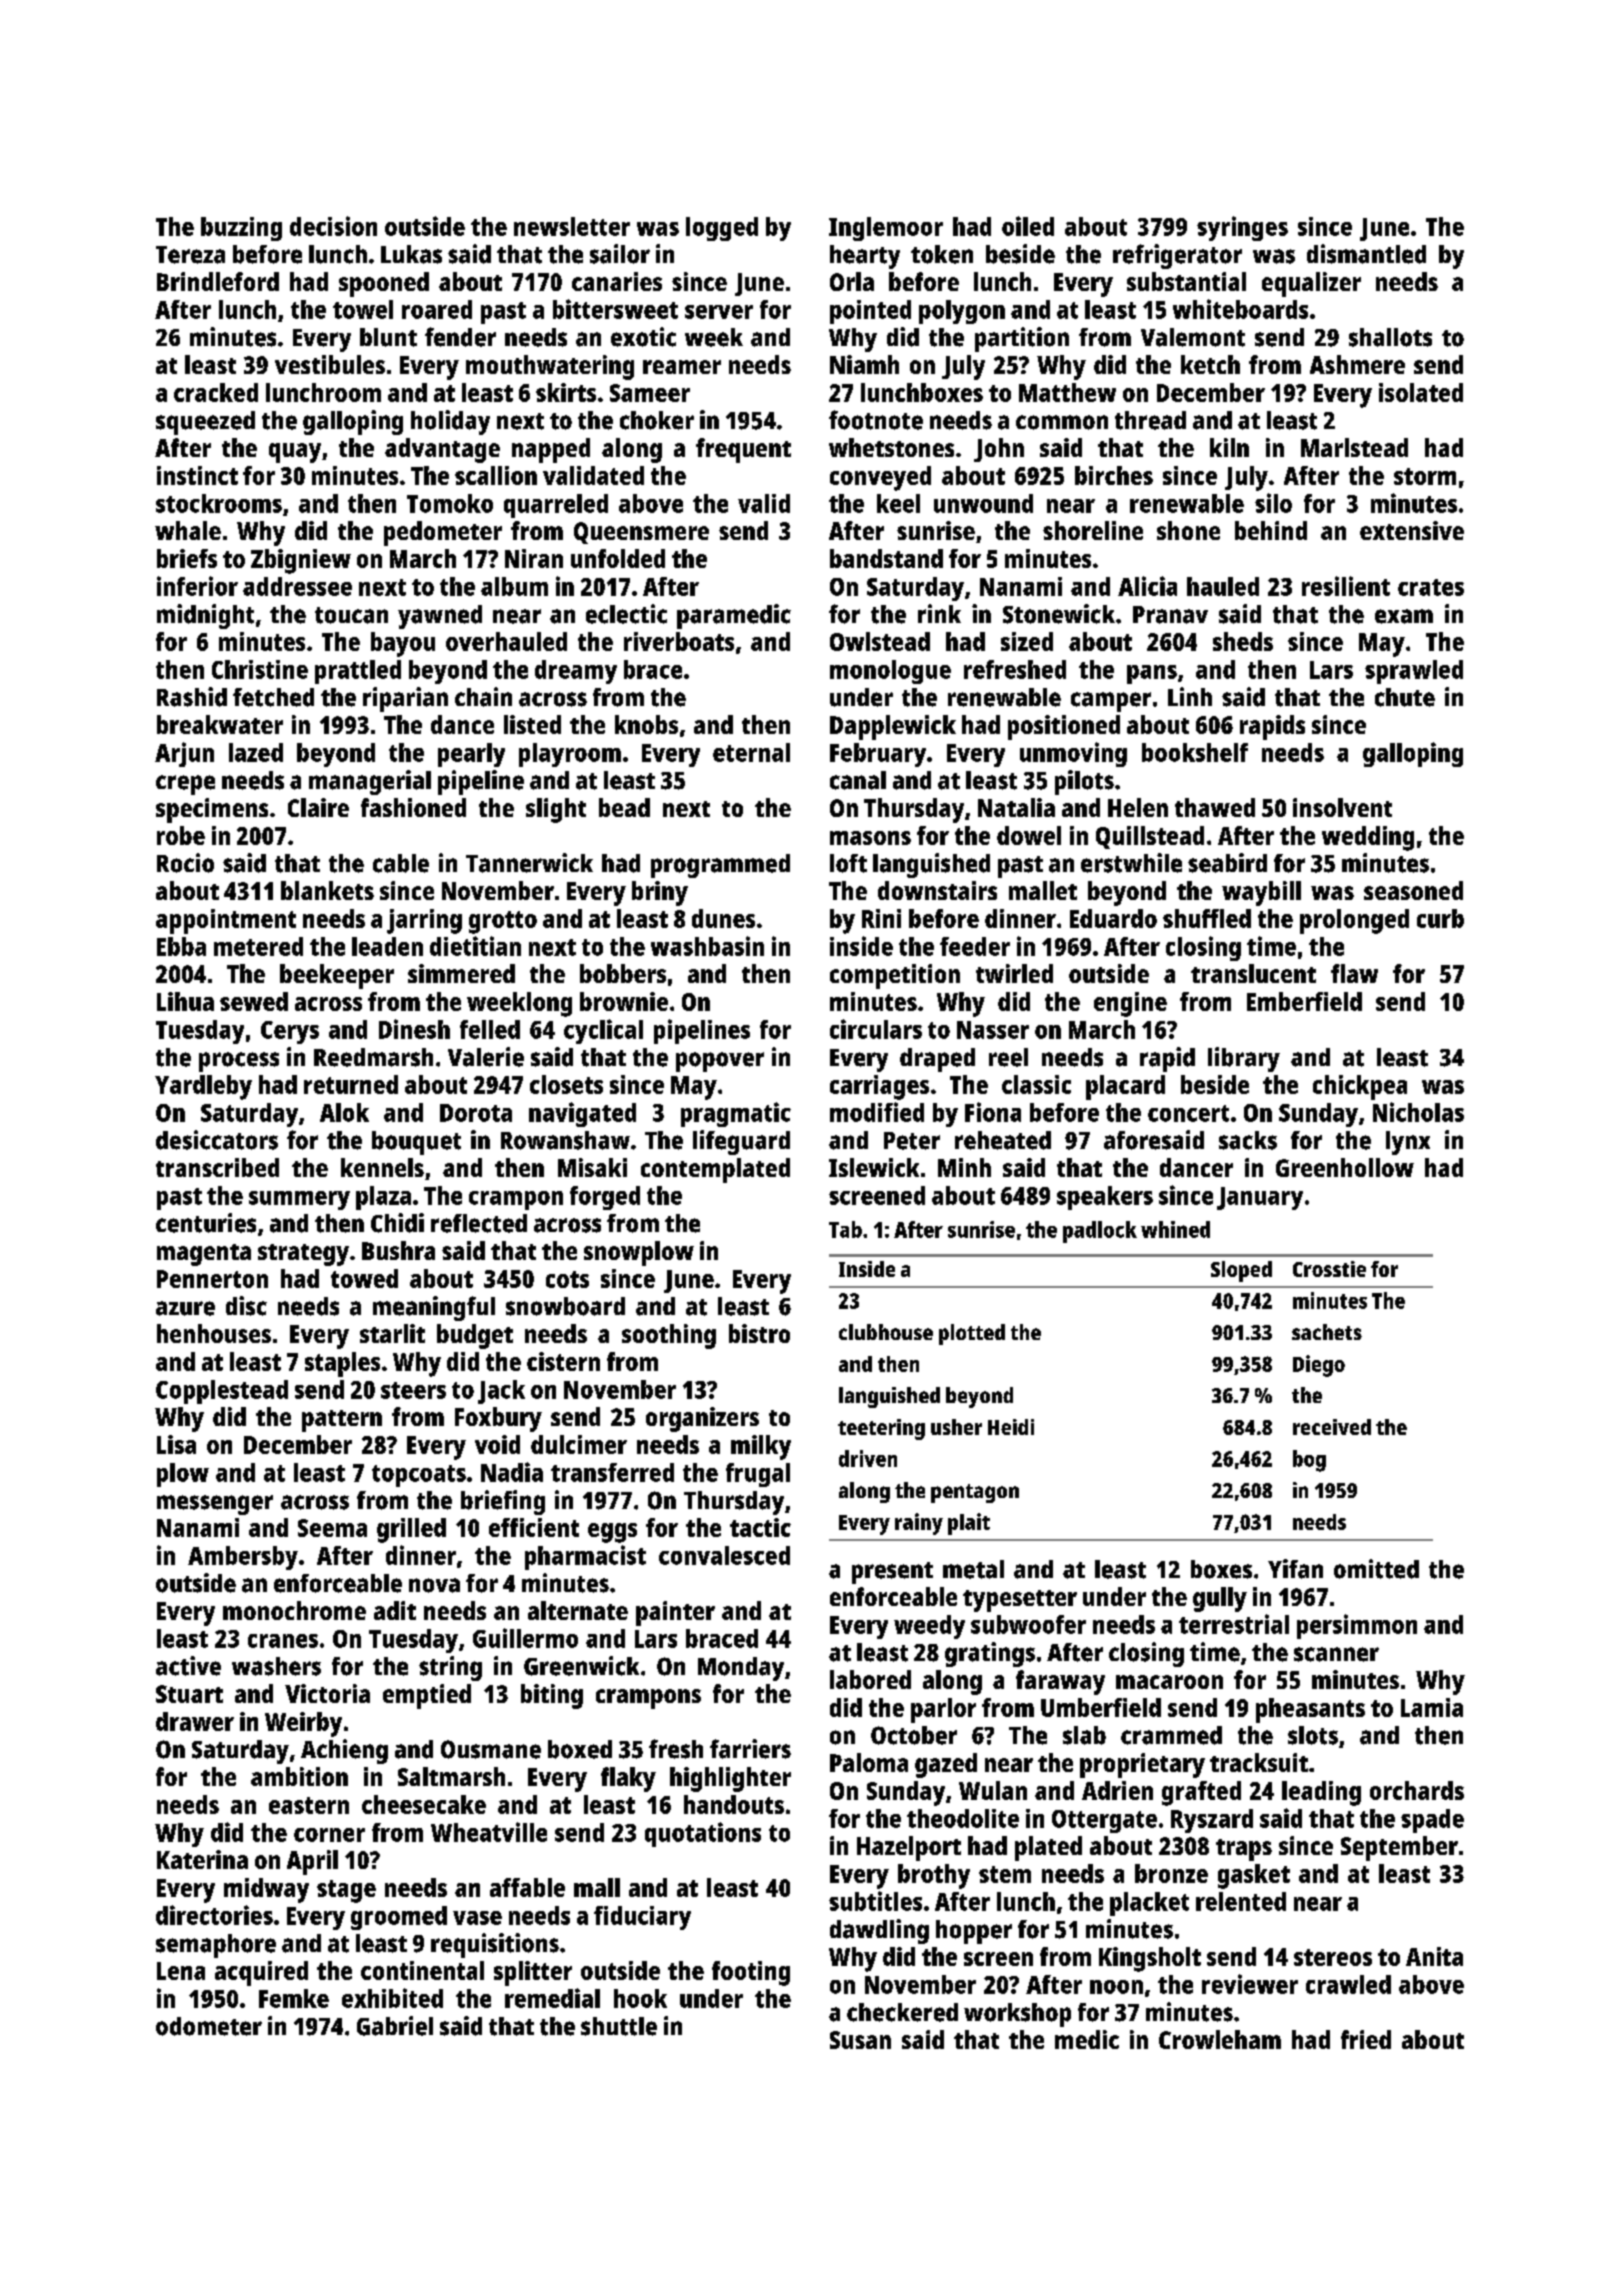  What do you see at coordinates (1366, 2039) in the screenshot?
I see `fried` at bounding box center [1366, 2039].
